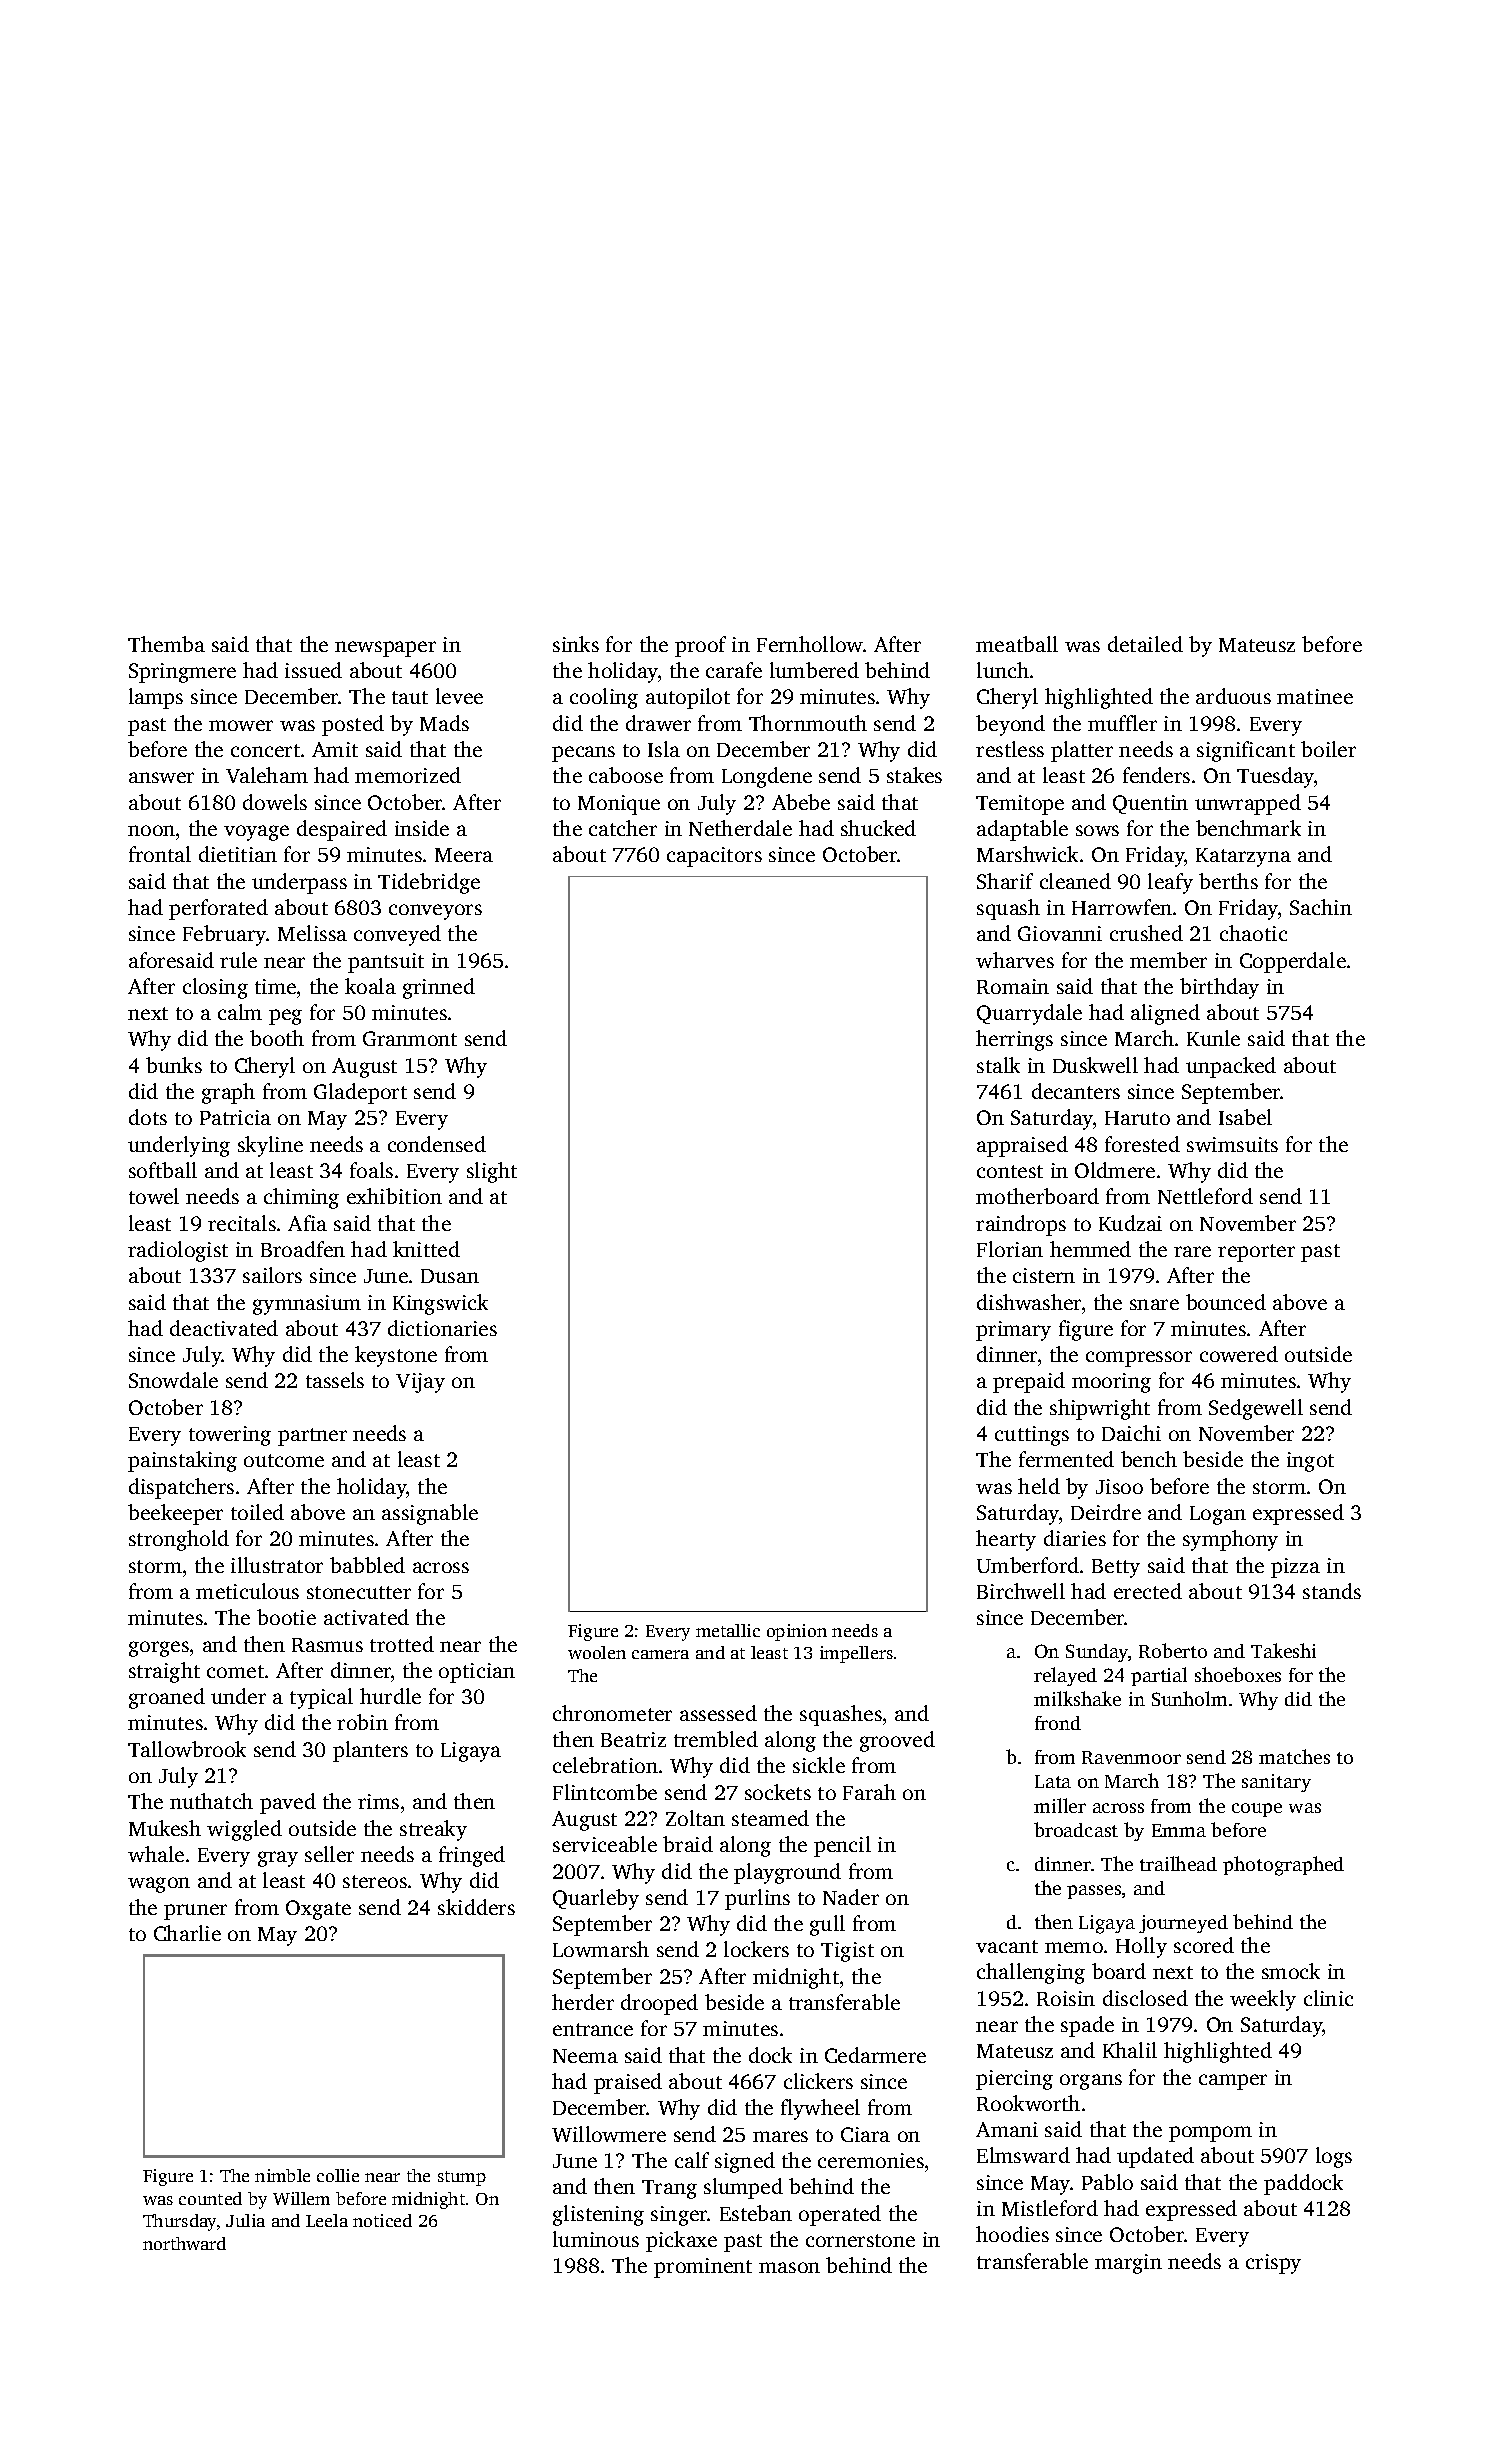  What do you see at coordinates (235, 1117) in the document?
I see `Patricia` at bounding box center [235, 1117].
